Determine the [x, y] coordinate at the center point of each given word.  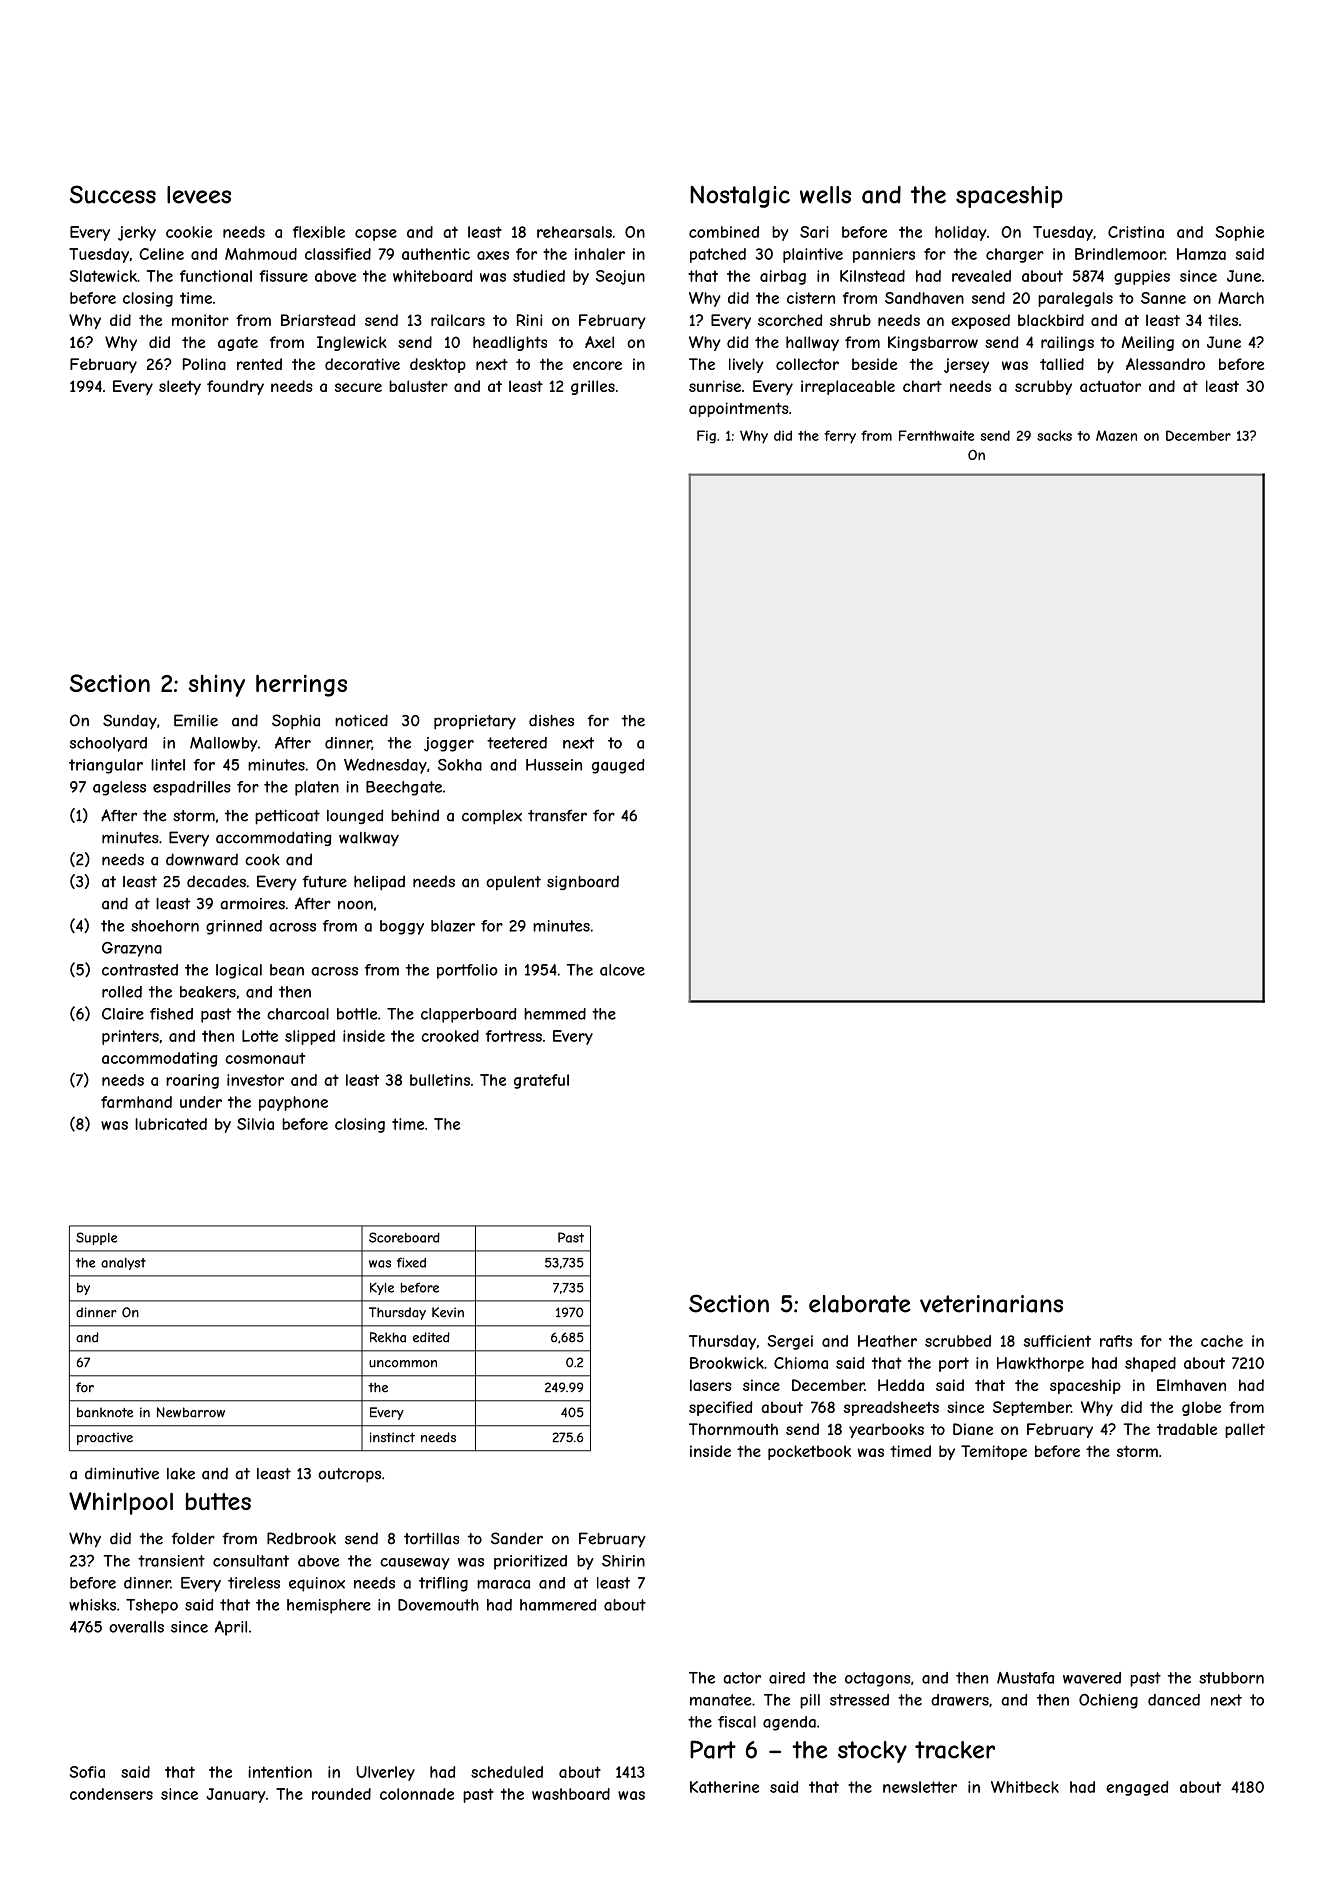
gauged [618, 766]
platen [317, 788]
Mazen [1116, 435]
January [236, 1795]
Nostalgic [740, 196]
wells [825, 195]
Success [113, 194]
